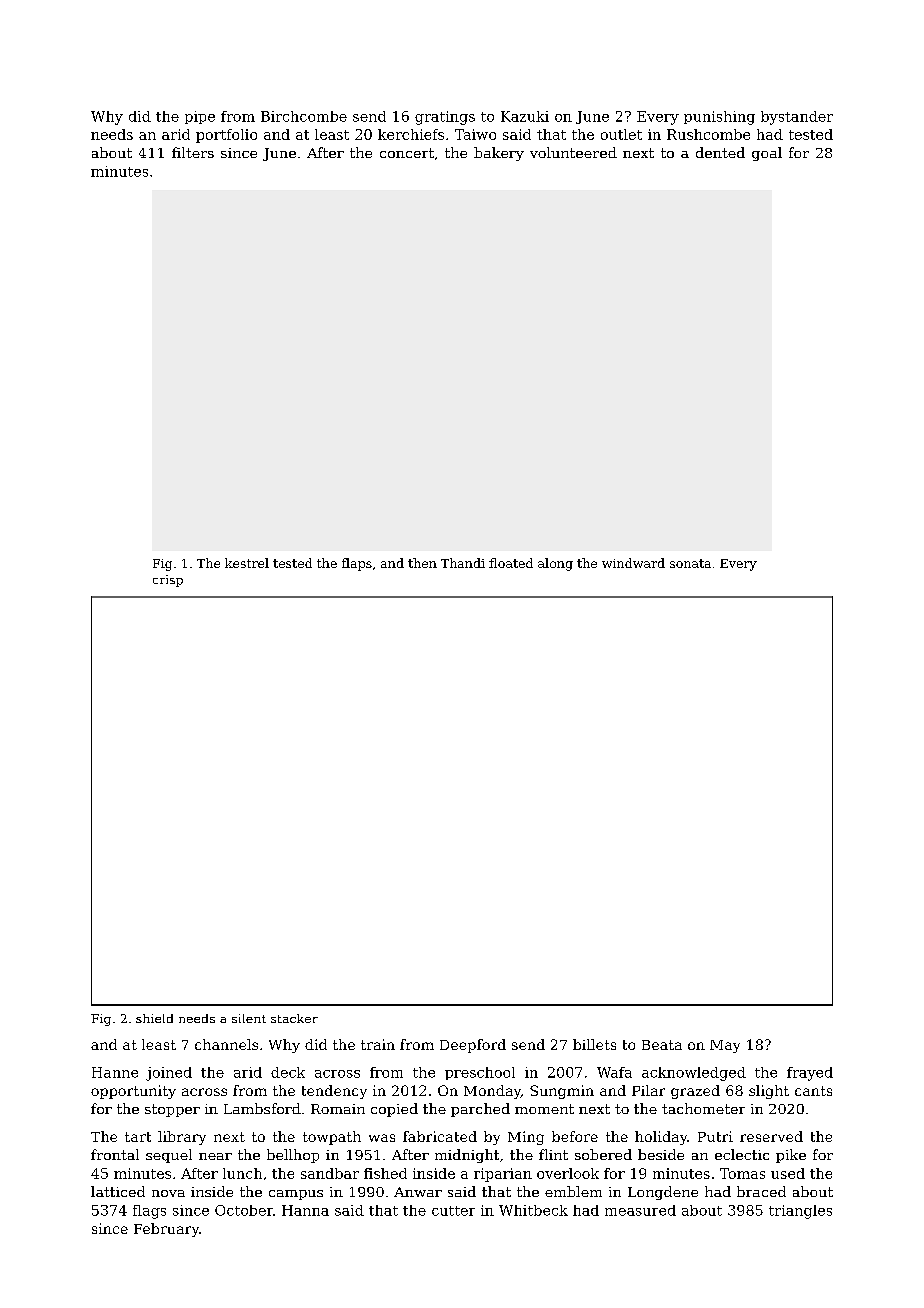 This screenshot has height=1308, width=924. I want to click on crisp, so click(168, 581).
